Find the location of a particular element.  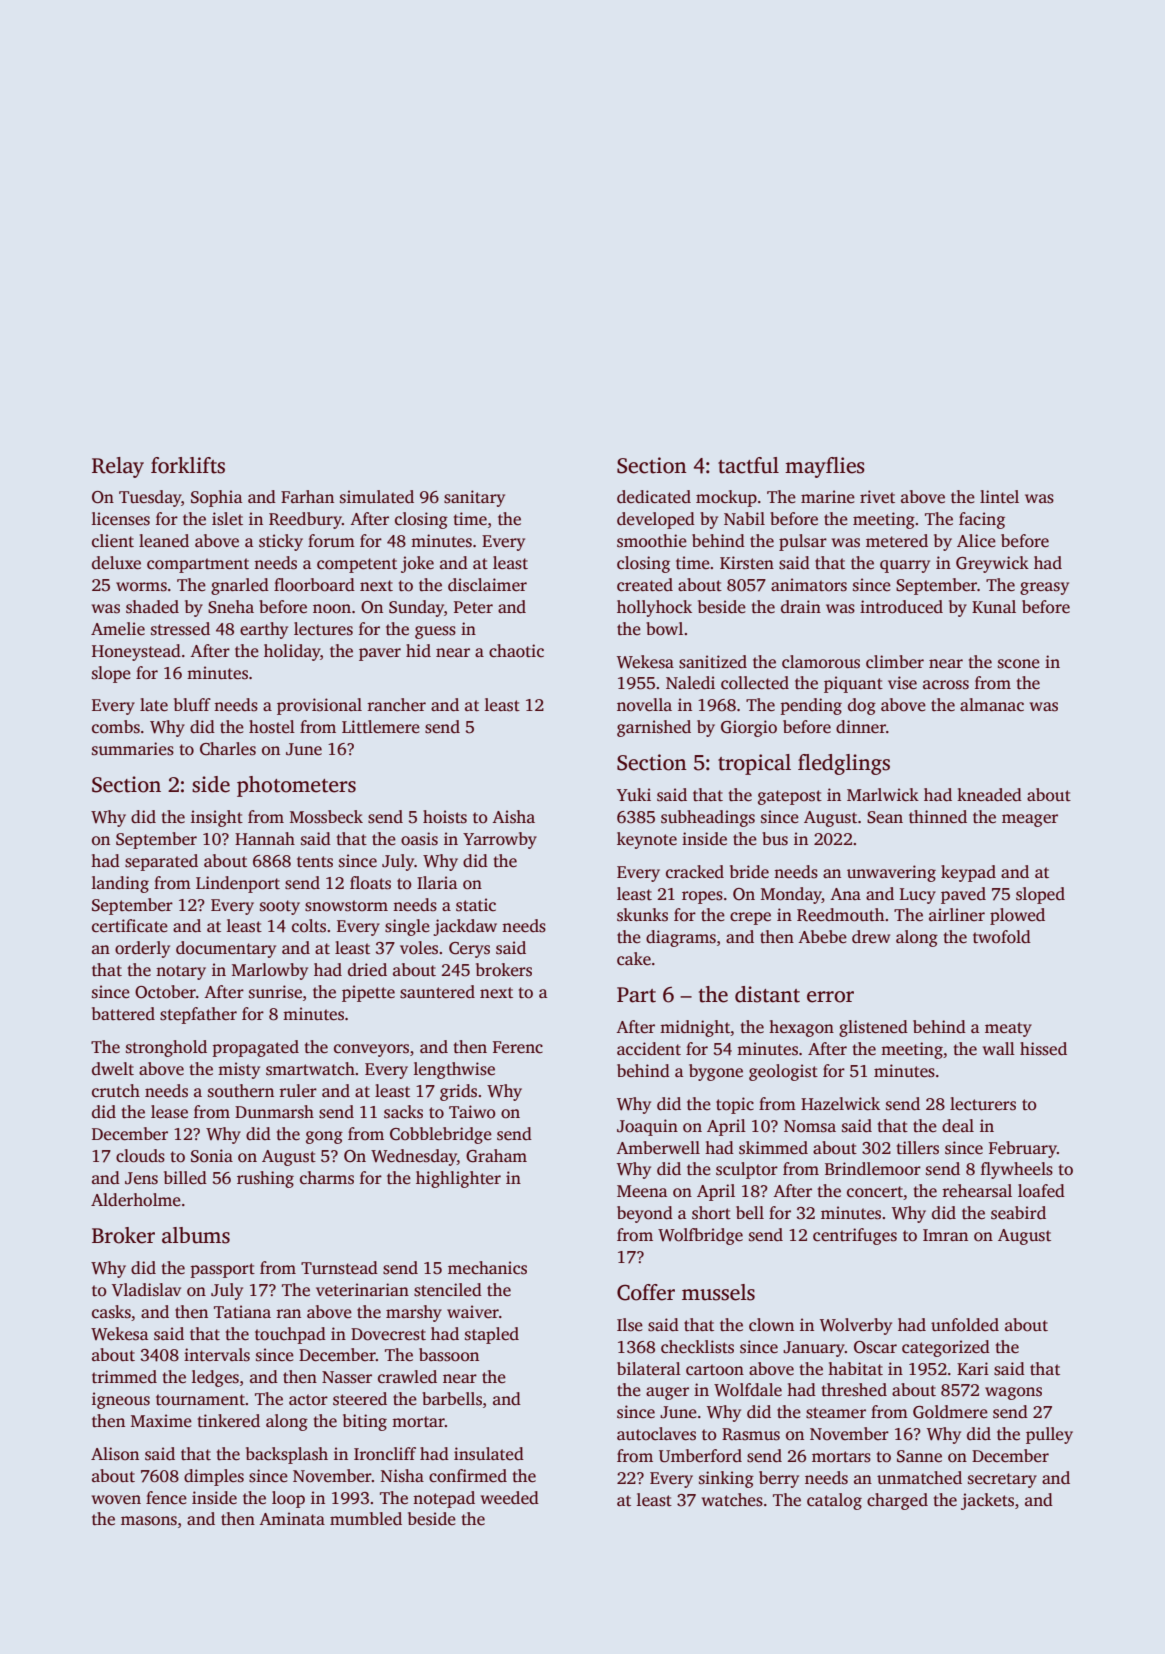

forklifts is located at coordinates (188, 465).
